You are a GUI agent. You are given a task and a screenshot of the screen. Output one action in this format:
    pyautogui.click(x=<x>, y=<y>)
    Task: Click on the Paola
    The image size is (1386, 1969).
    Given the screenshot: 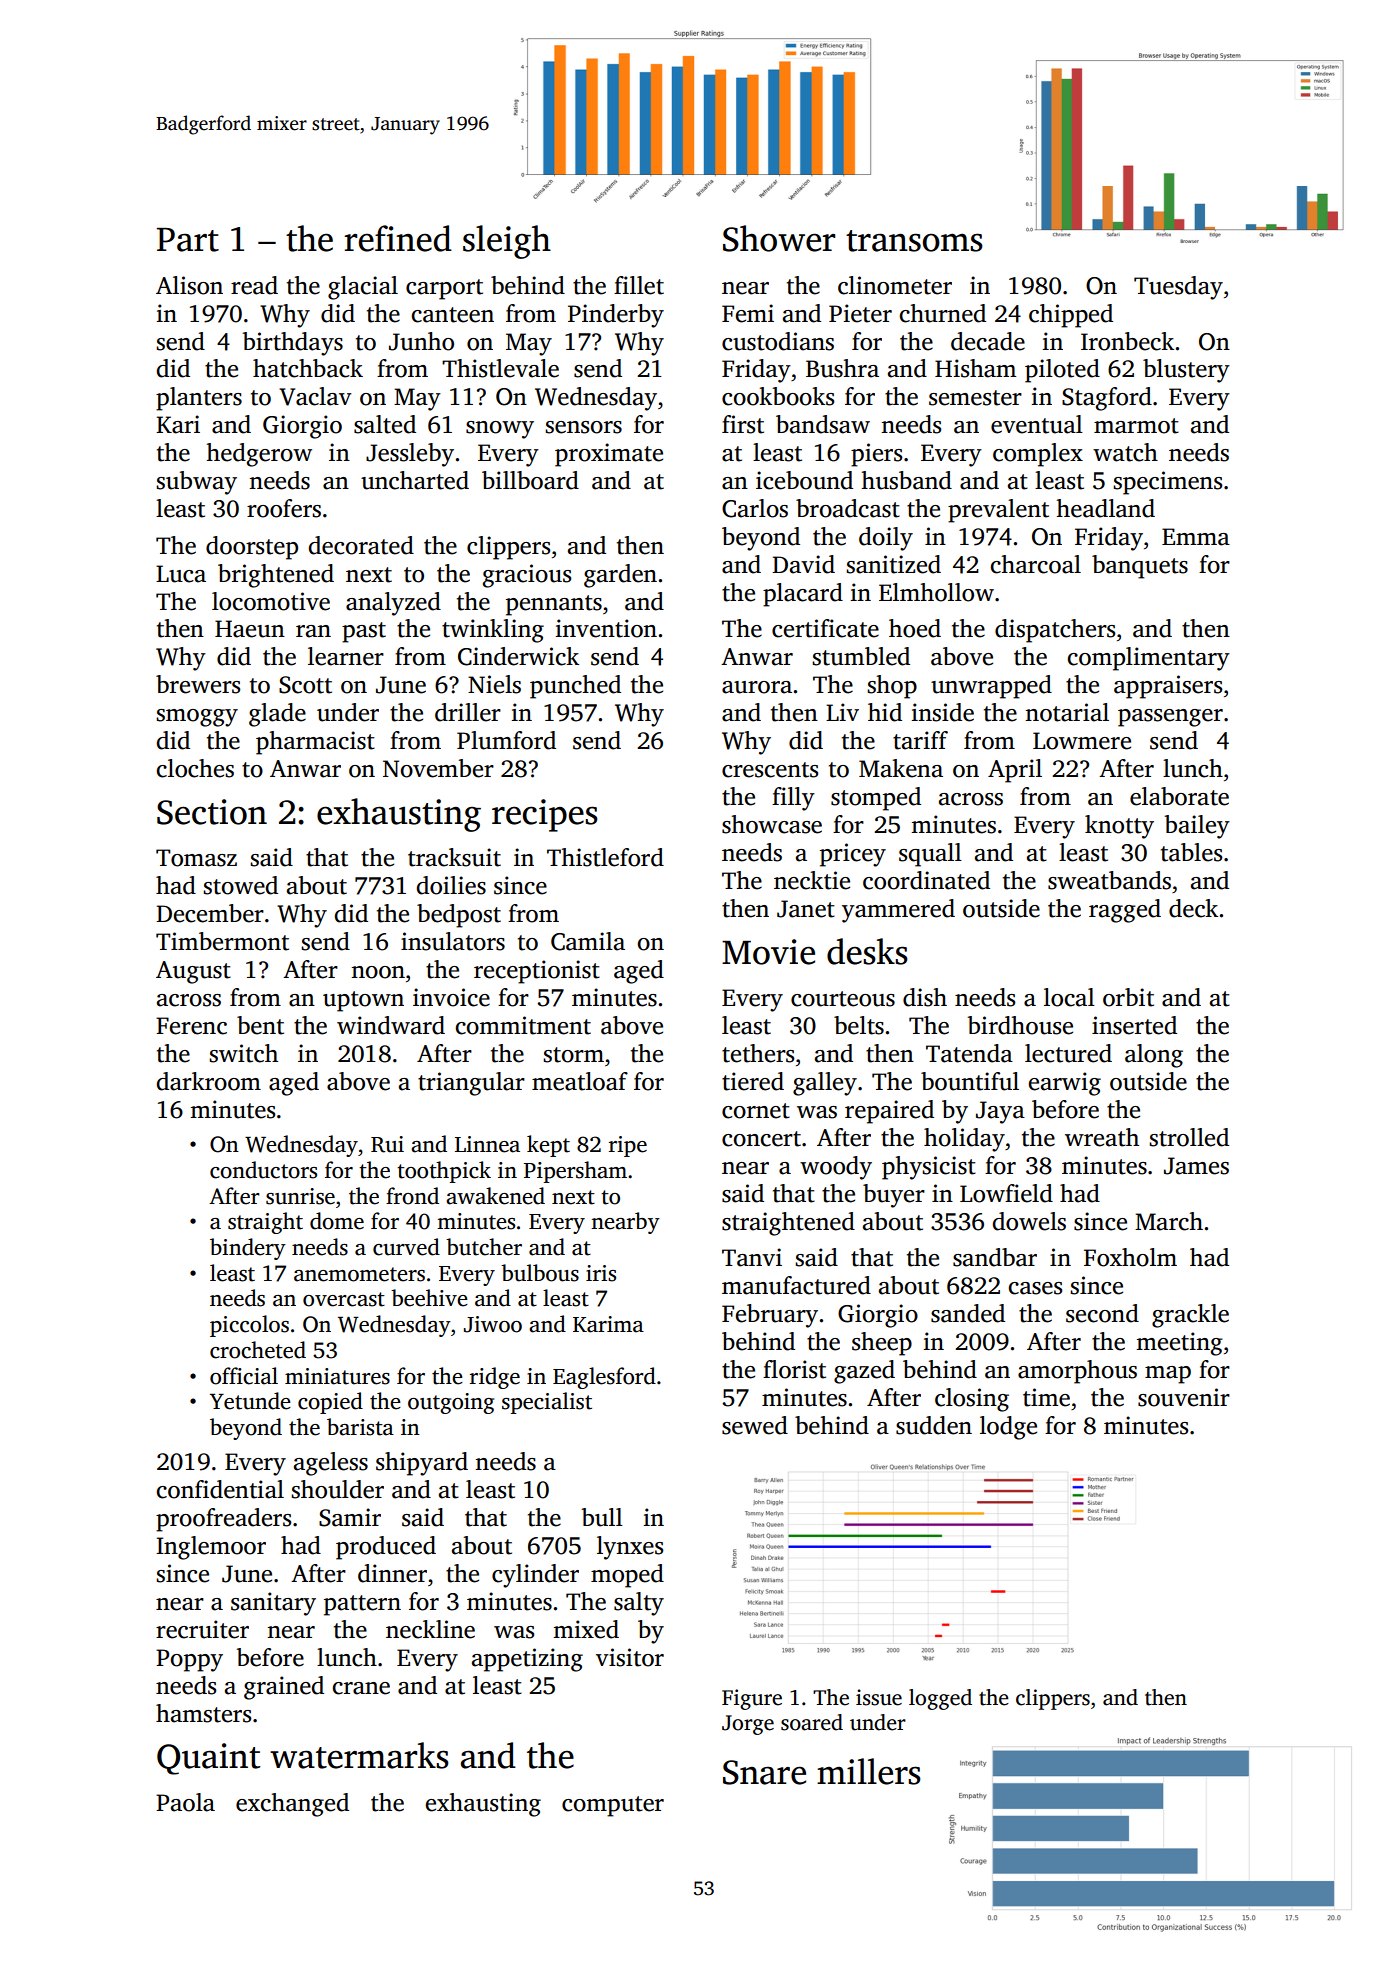 What is the action you would take?
    pyautogui.click(x=185, y=1802)
